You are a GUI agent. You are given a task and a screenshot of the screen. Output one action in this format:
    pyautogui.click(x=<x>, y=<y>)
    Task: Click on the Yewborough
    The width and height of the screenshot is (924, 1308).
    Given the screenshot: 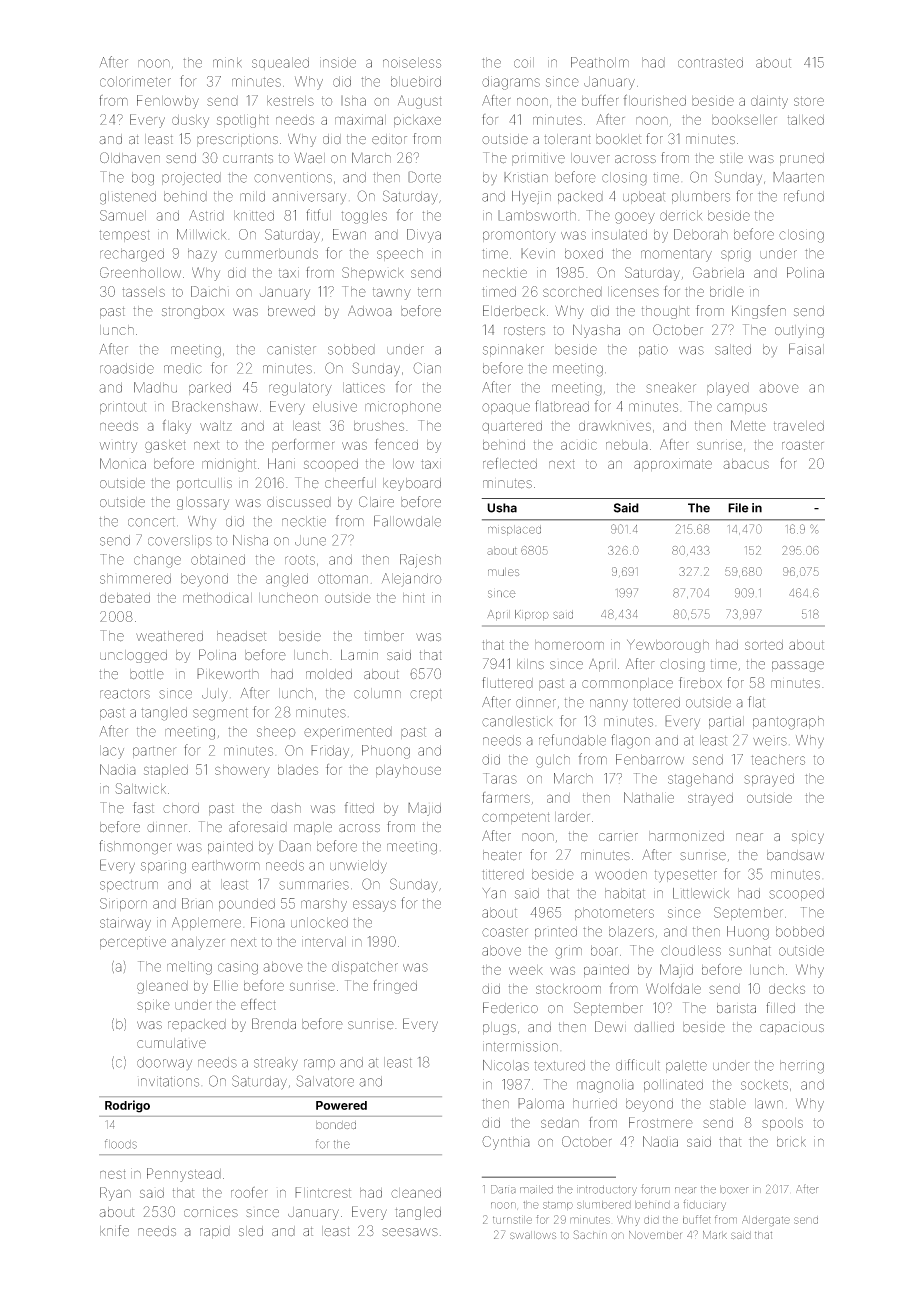 What is the action you would take?
    pyautogui.click(x=668, y=646)
